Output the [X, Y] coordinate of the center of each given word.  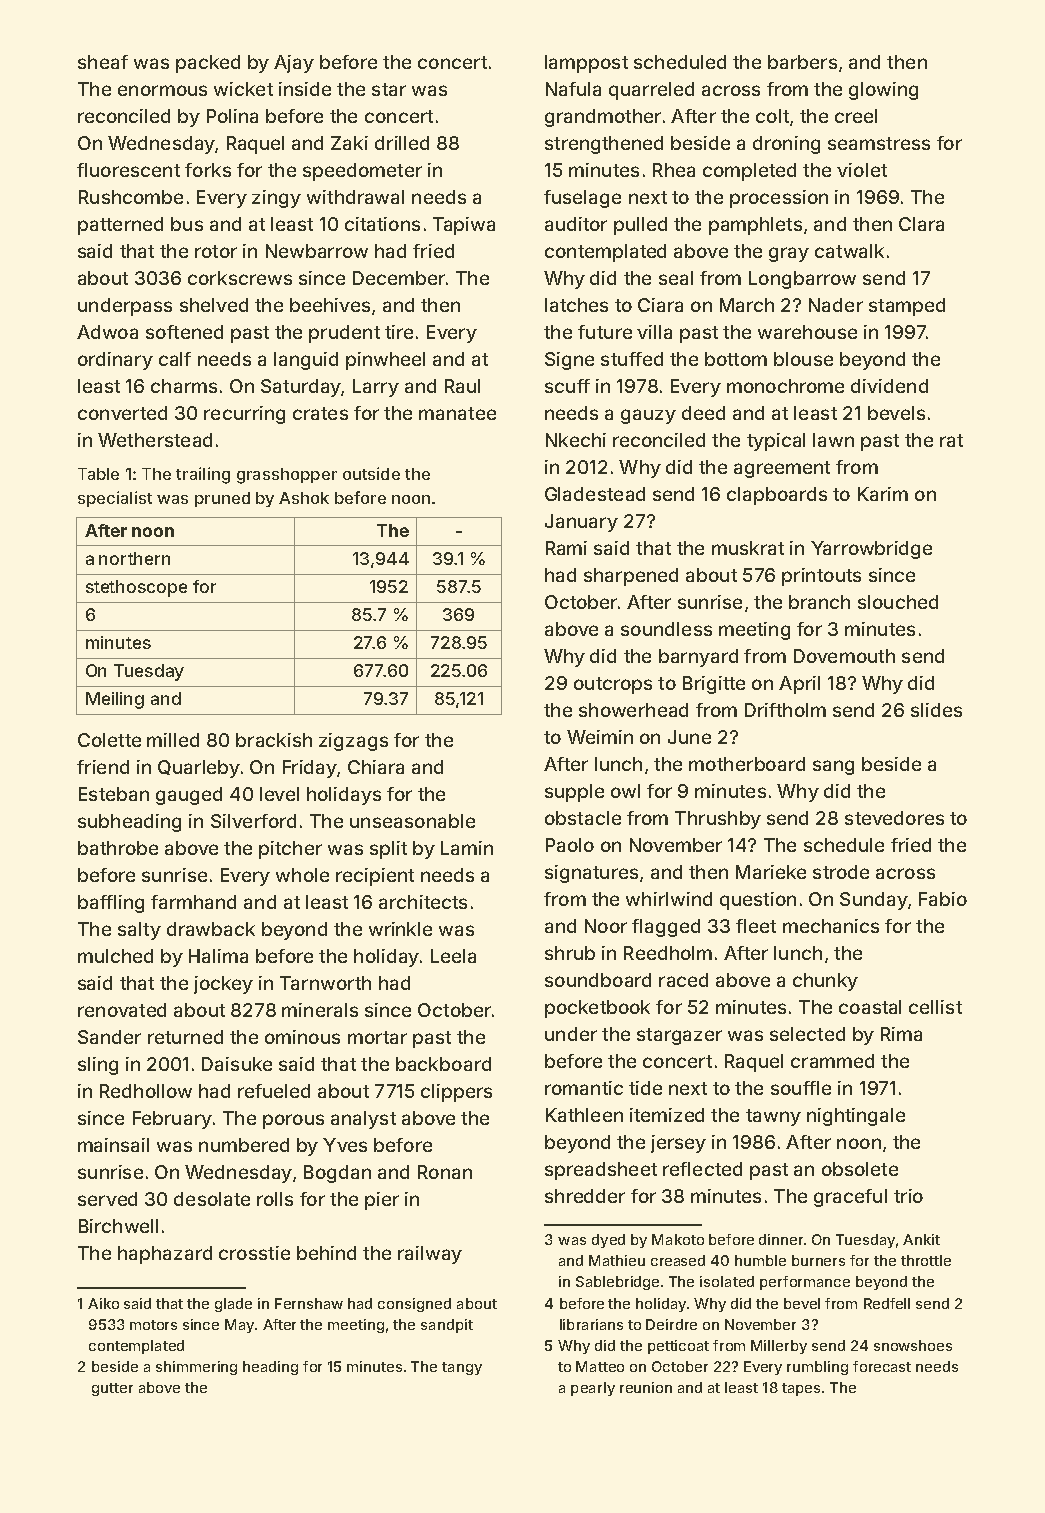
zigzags [353, 742]
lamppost [586, 64]
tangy [462, 1368]
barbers [802, 62]
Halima [218, 956]
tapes [801, 1389]
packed [208, 64]
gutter [112, 1389]
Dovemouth [844, 656]
